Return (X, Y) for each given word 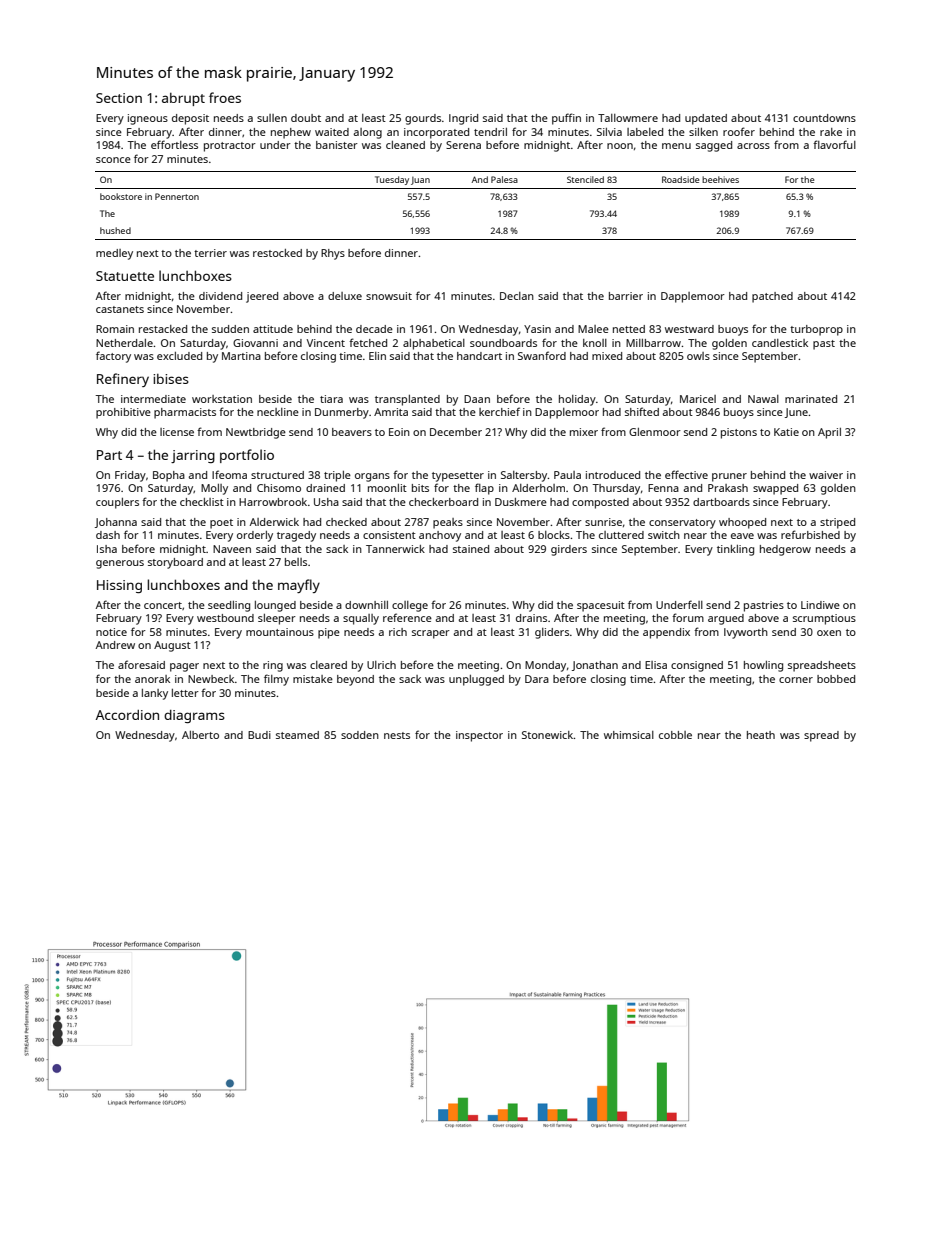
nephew (291, 133)
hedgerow (785, 550)
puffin (566, 119)
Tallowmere (628, 118)
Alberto (200, 735)
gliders (552, 633)
